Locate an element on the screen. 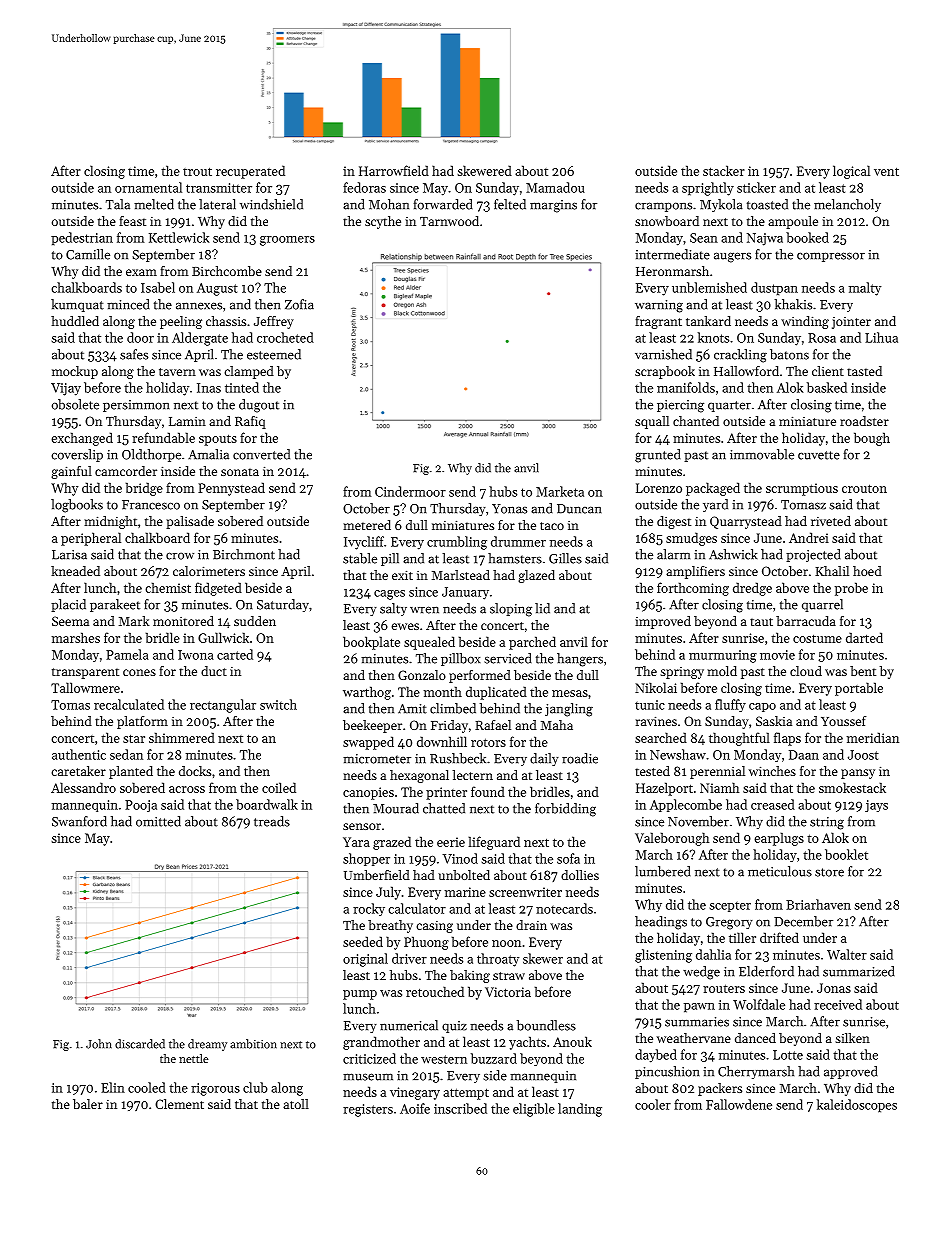  stacker is located at coordinates (724, 170).
